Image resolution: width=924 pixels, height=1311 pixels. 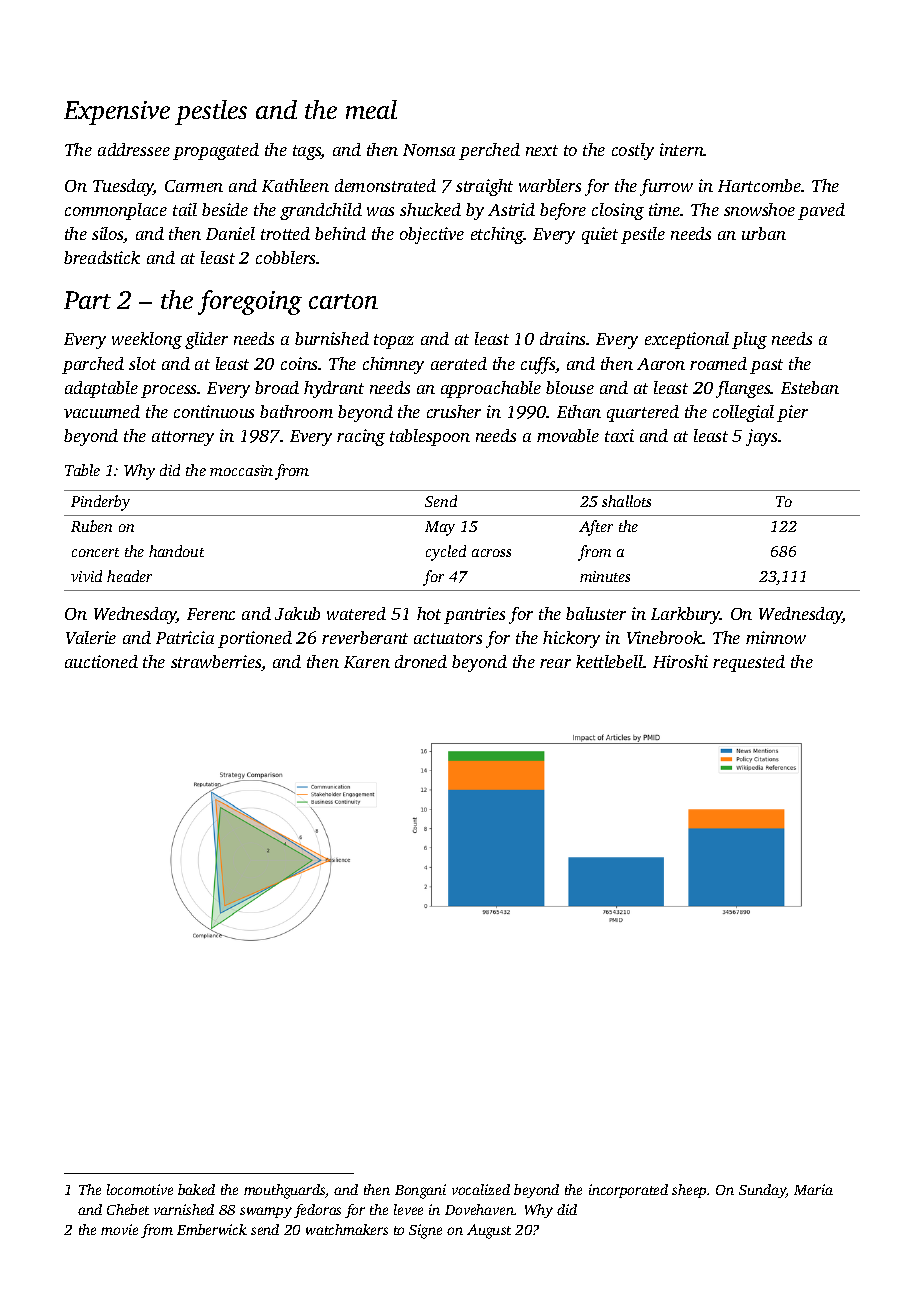 I want to click on Maria, so click(x=813, y=1189).
